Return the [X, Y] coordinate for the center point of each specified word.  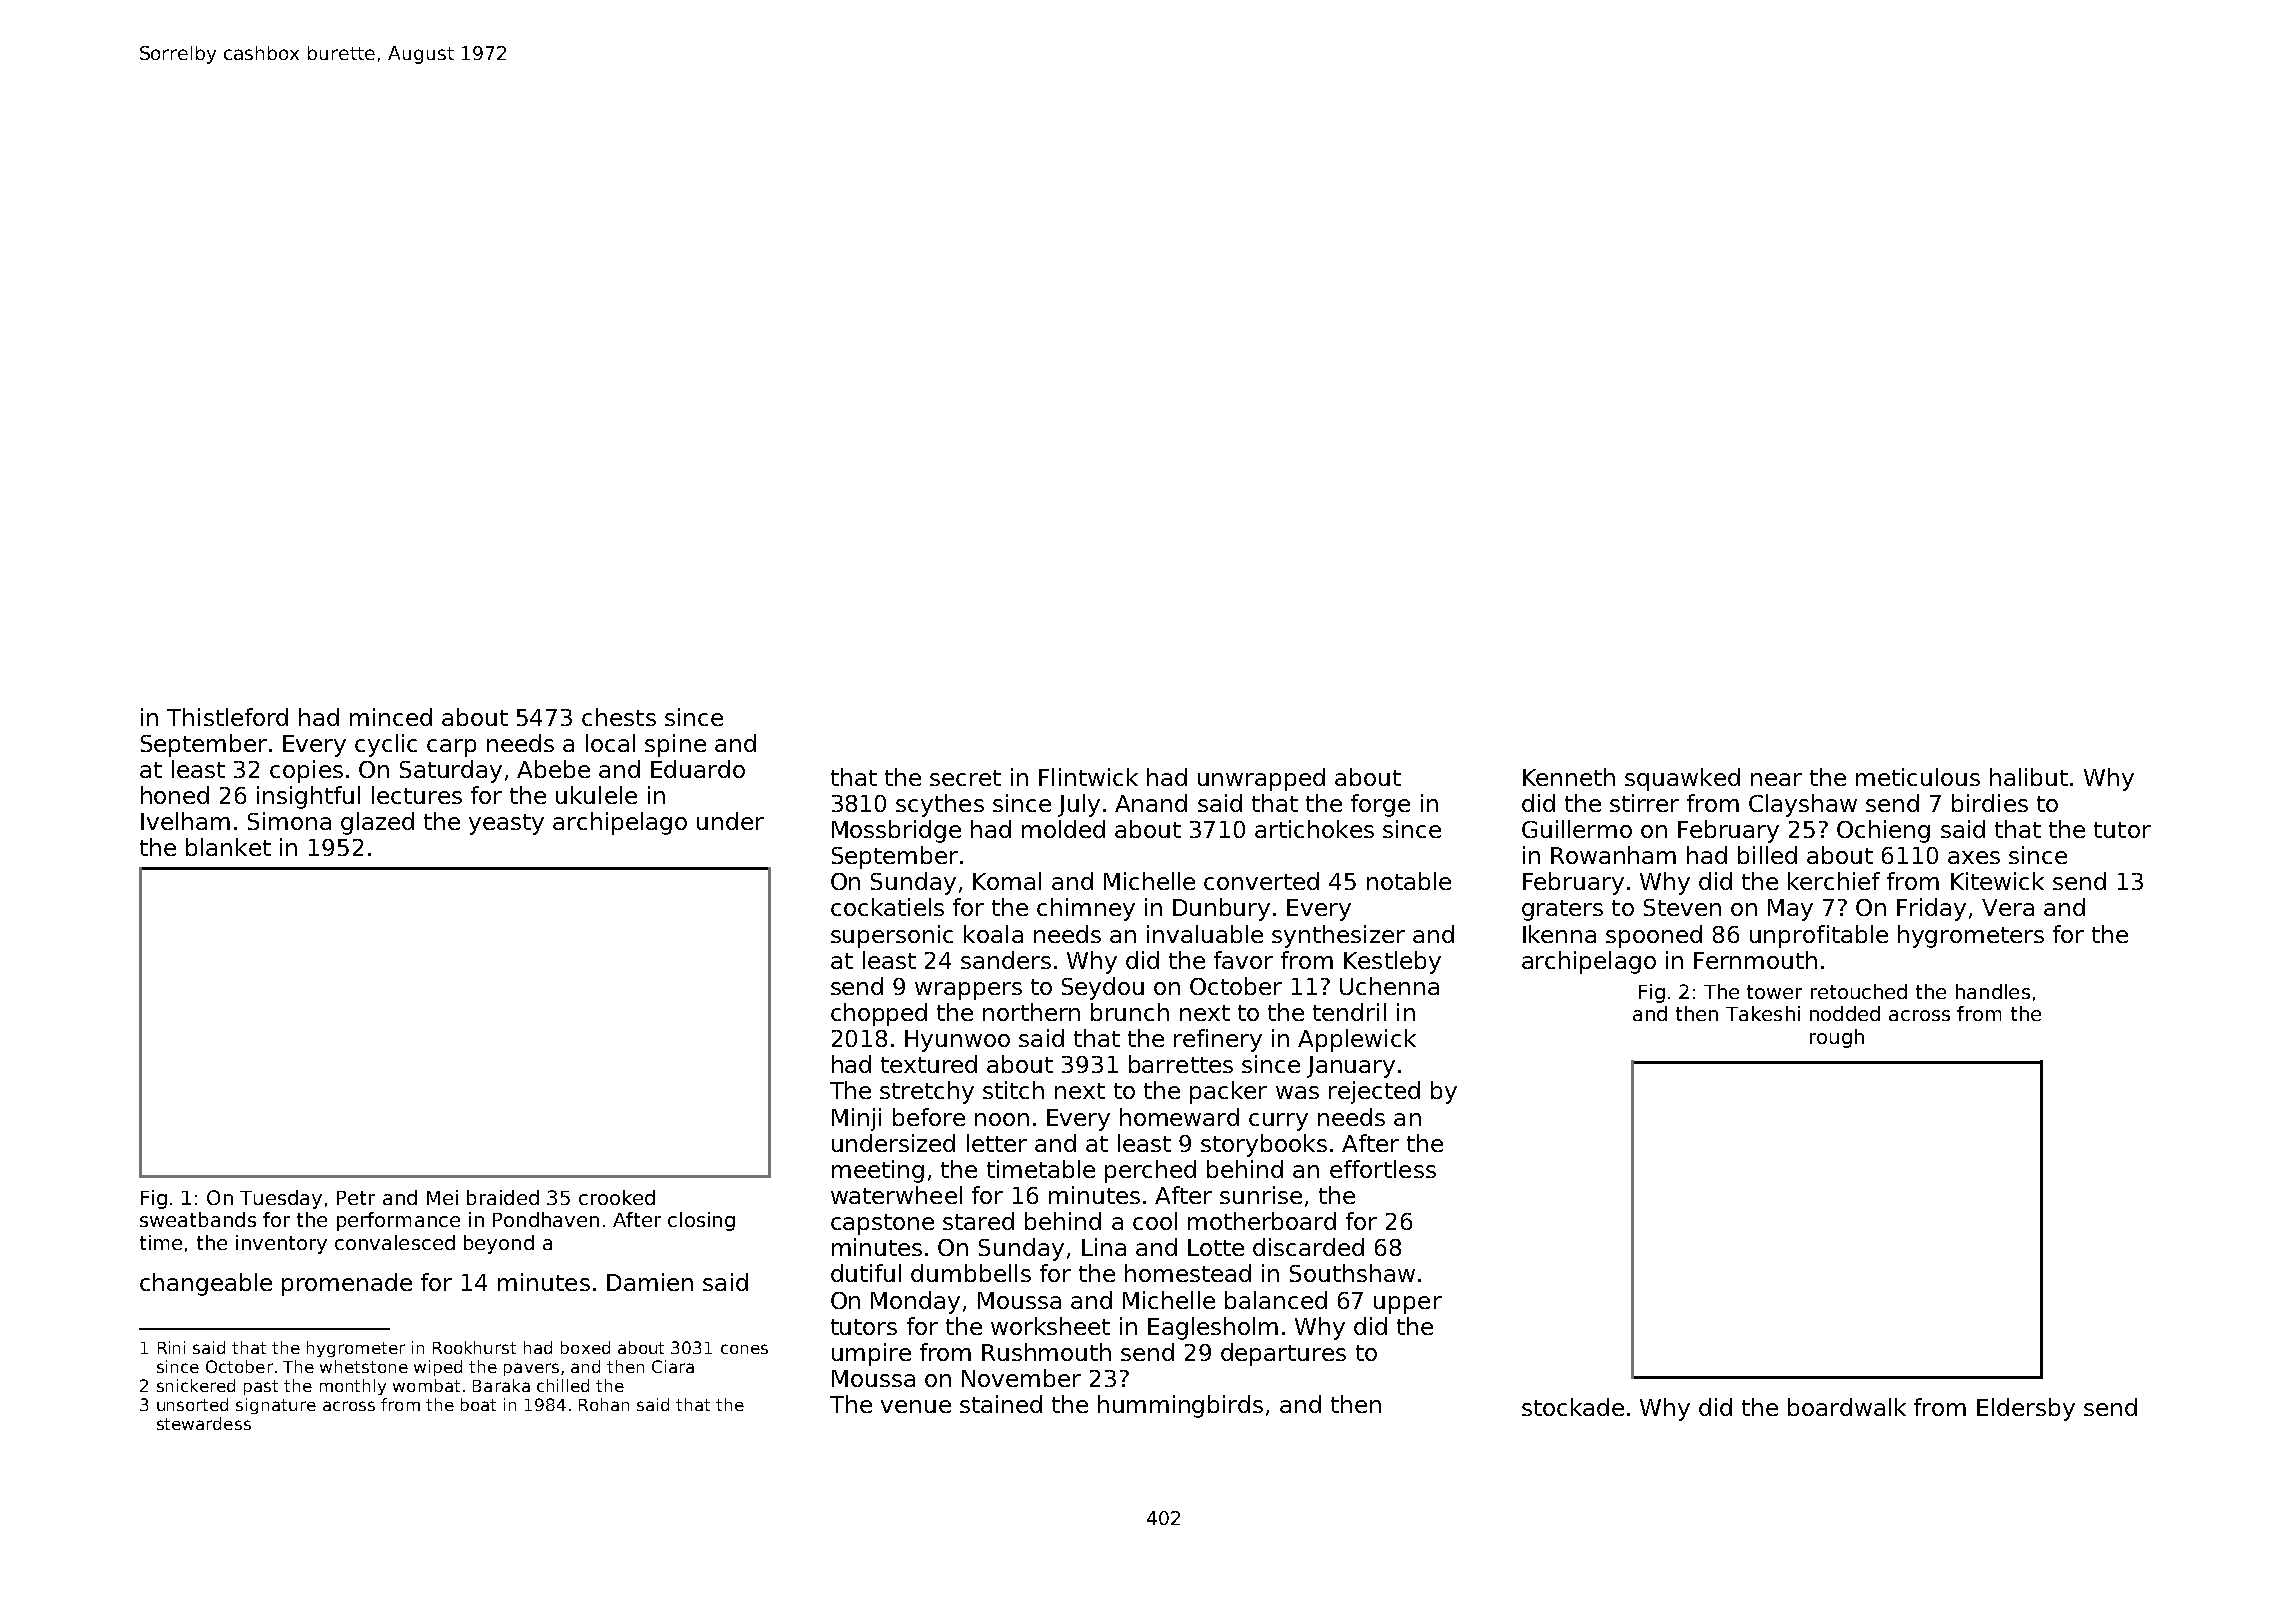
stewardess [204, 1423]
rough [1837, 1038]
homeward [1179, 1117]
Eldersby [2026, 1409]
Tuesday [281, 1199]
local [610, 743]
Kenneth [1569, 777]
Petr [356, 1198]
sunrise [1261, 1195]
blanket [228, 847]
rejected [1374, 1092]
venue [916, 1406]
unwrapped [1261, 779]
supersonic [892, 936]
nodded [1845, 1013]
